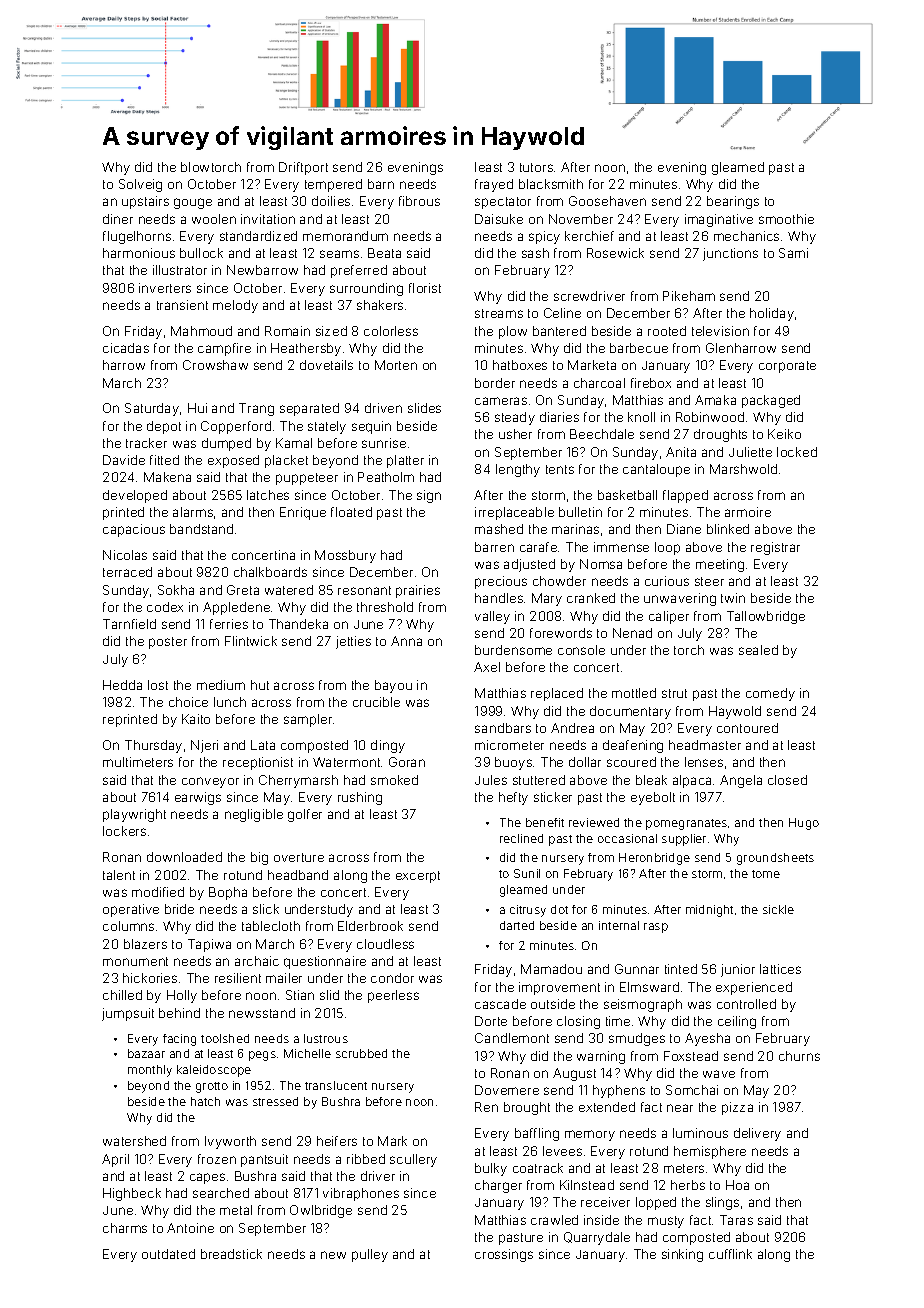 This screenshot has height=1308, width=924. Describe the element at coordinates (168, 1254) in the screenshot. I see `outdated` at that location.
